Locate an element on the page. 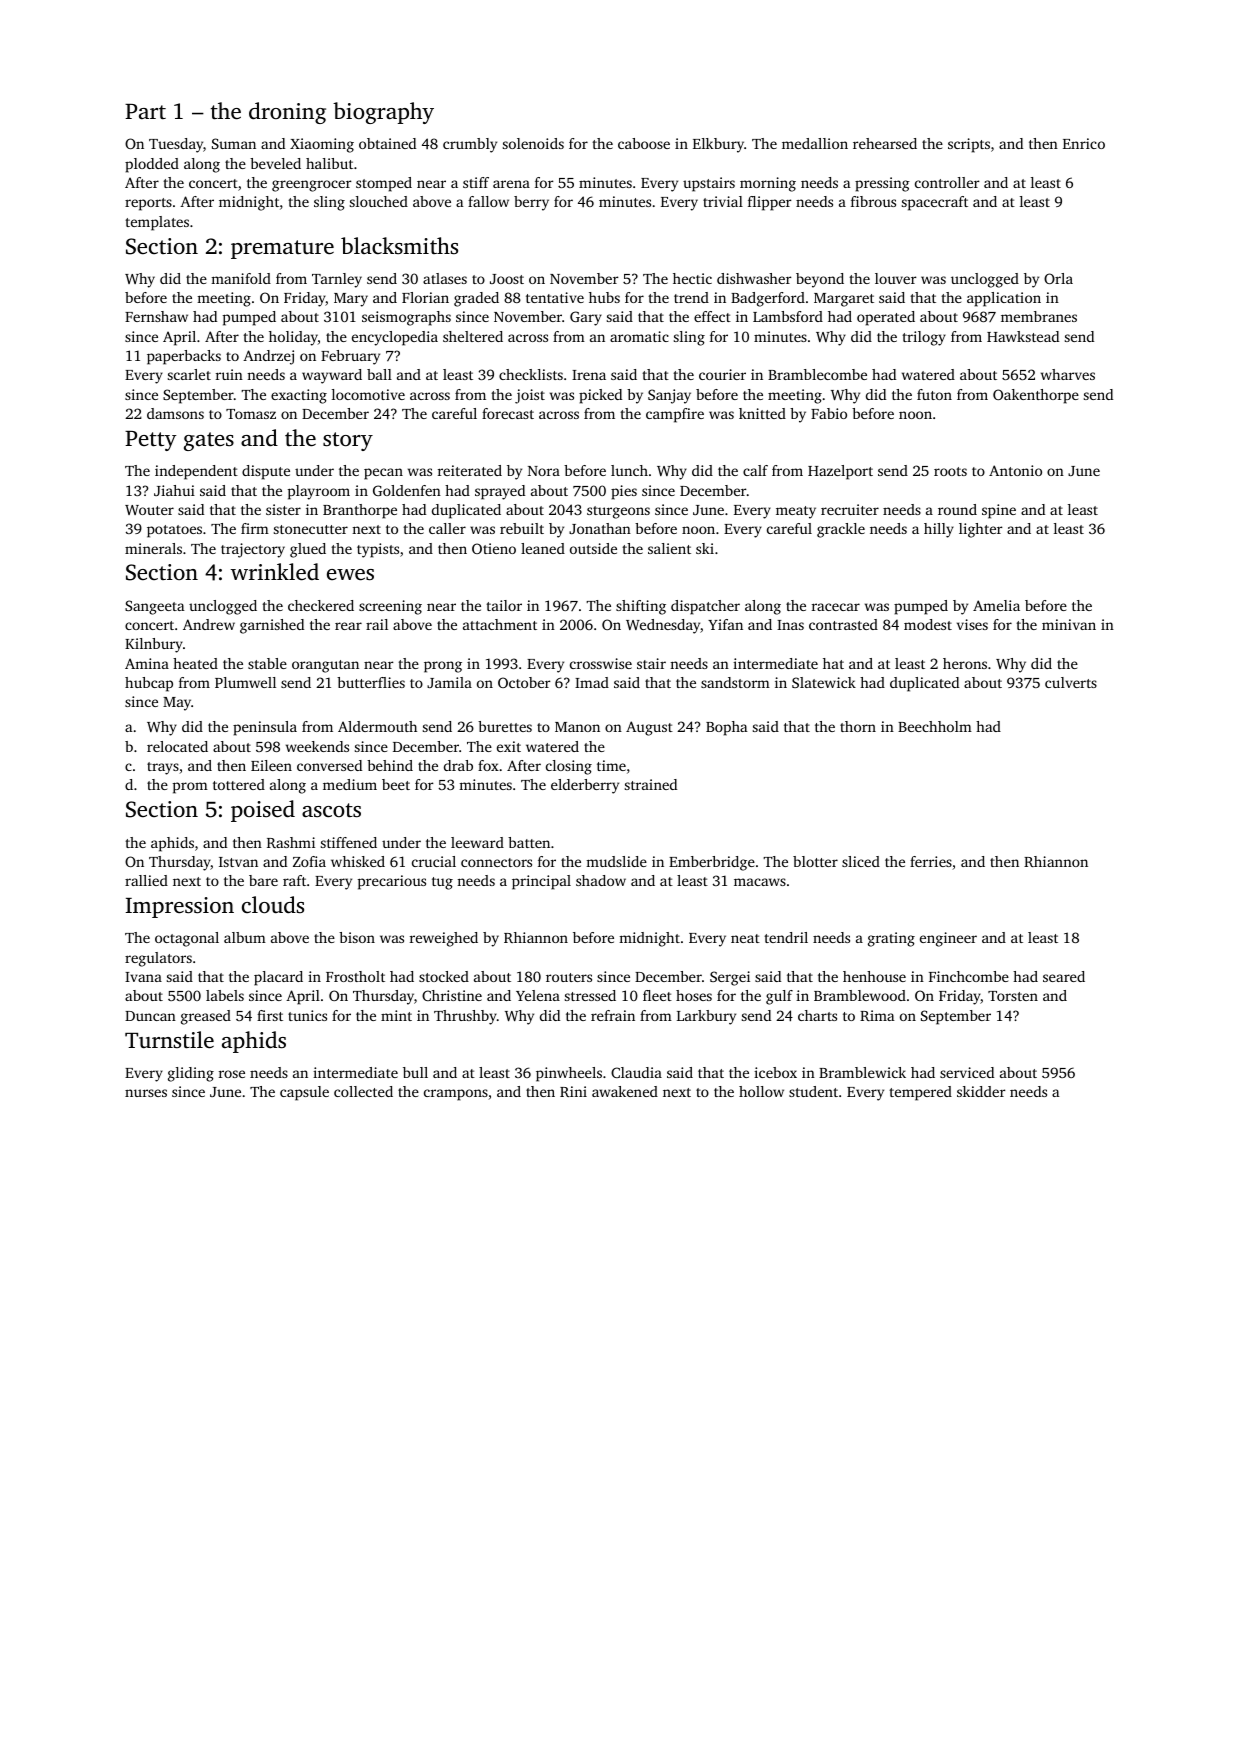  Antonio is located at coordinates (1015, 470).
